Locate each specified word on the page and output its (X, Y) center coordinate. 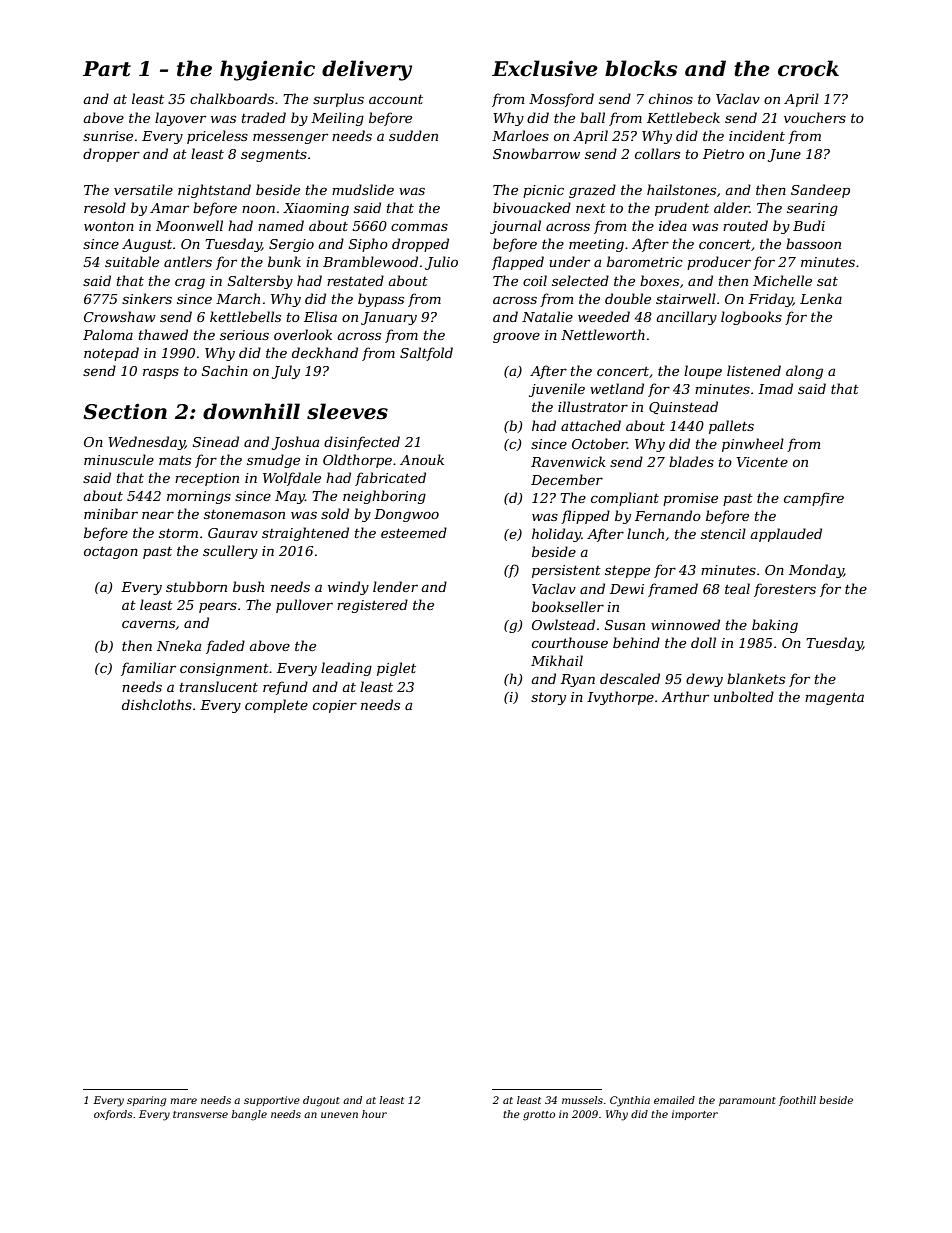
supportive (272, 1101)
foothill (797, 1101)
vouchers (815, 117)
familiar (148, 669)
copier (335, 706)
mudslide (363, 189)
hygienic (267, 70)
